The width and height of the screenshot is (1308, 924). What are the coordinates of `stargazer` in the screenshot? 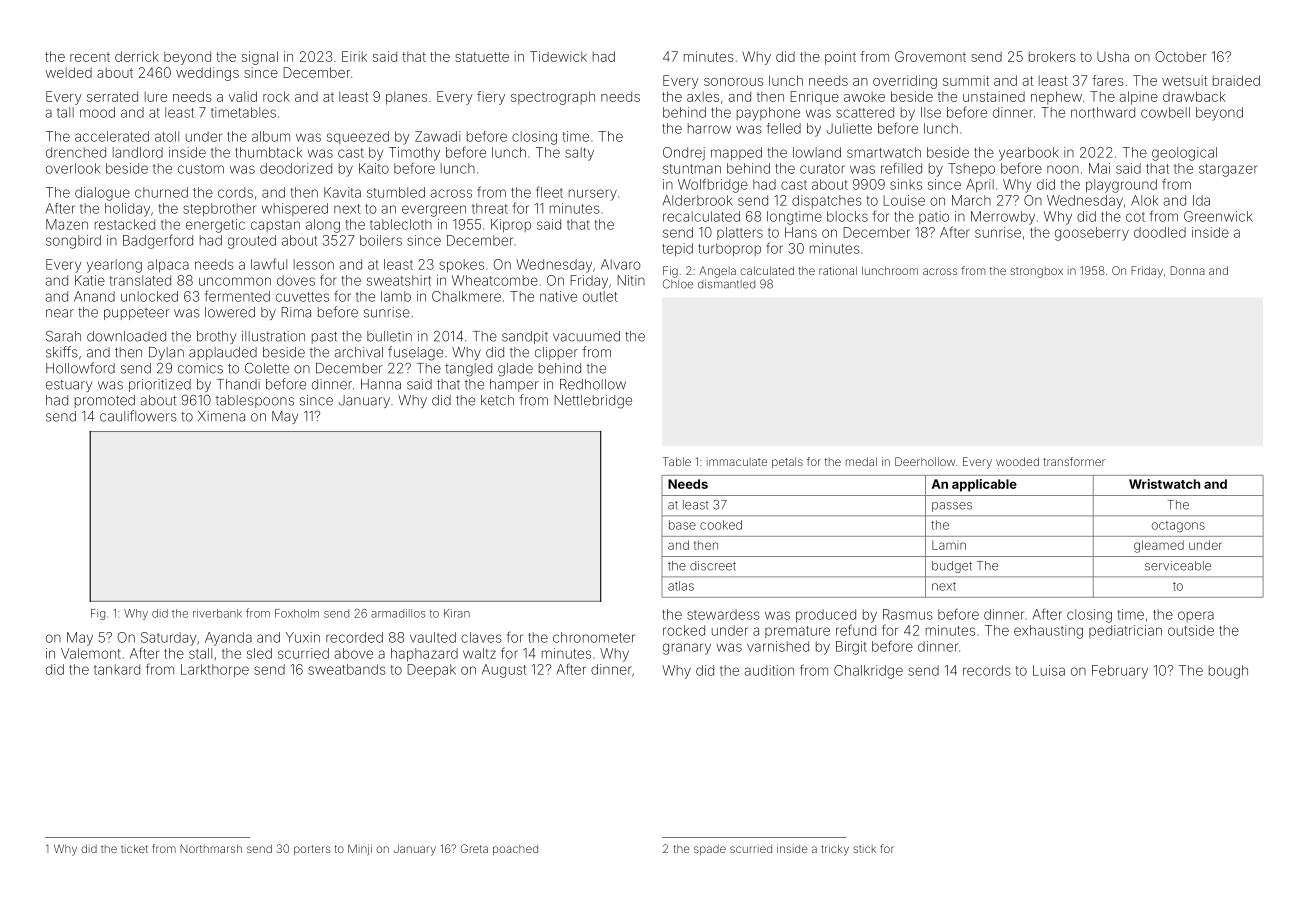 It's located at (1228, 170).
